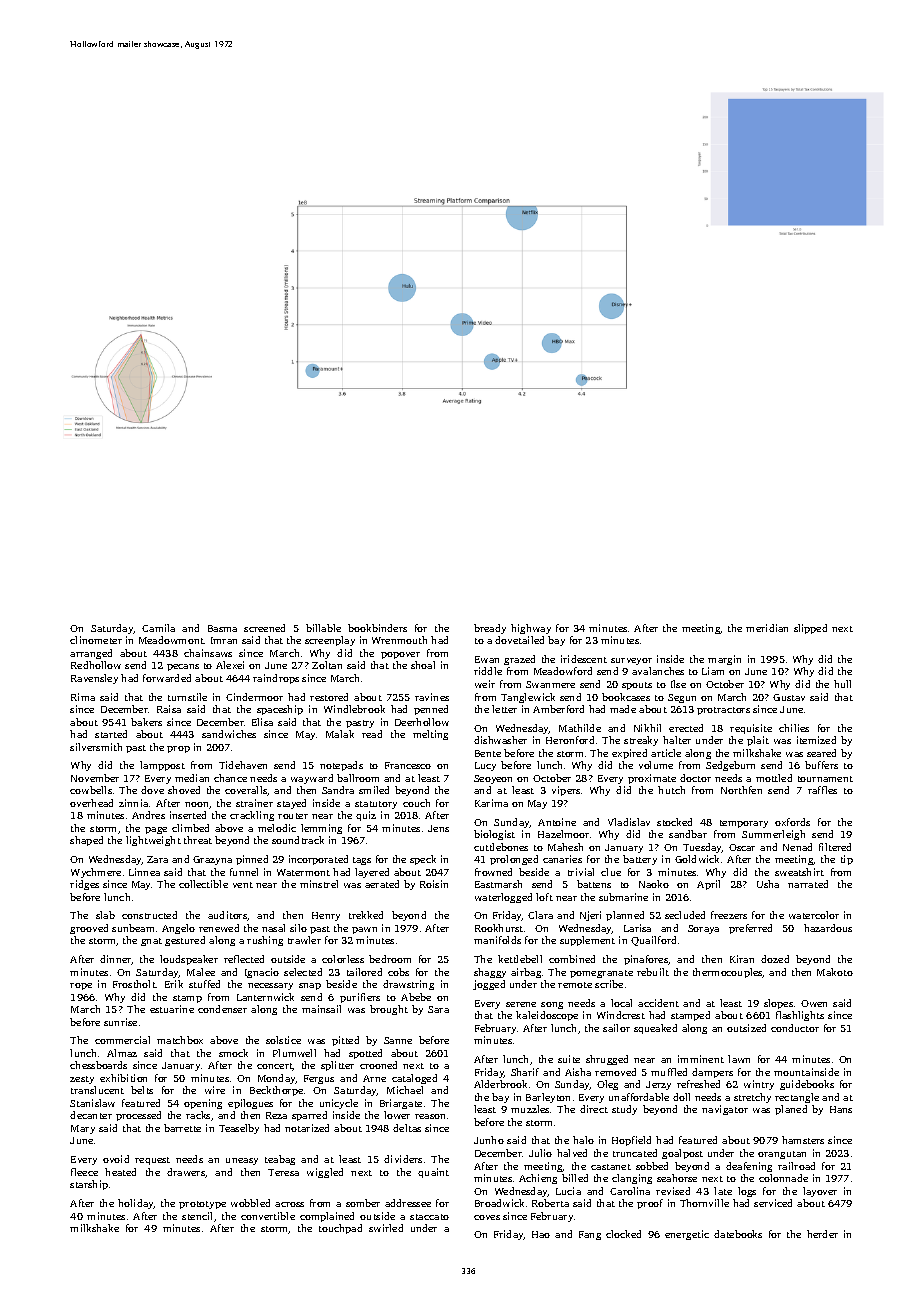 This document has width=924, height=1308. I want to click on bookbinders, so click(377, 628).
